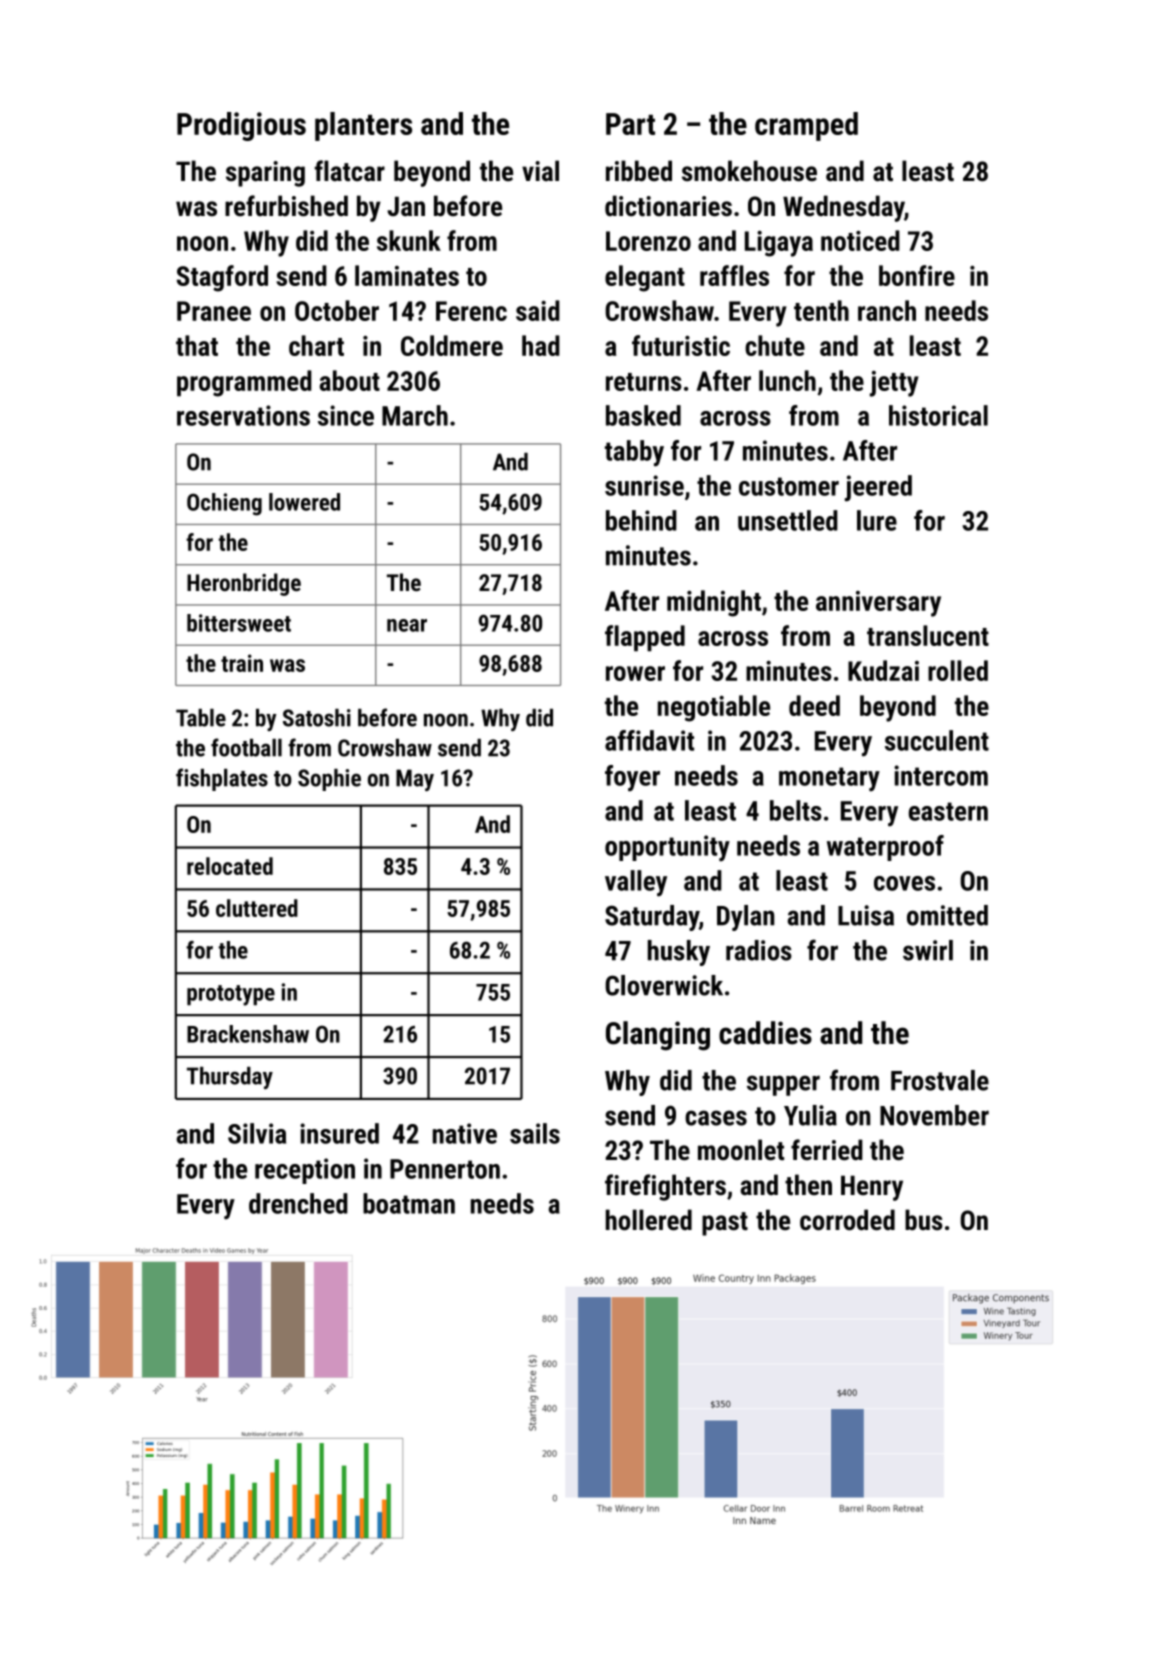  I want to click on behind, so click(641, 520).
